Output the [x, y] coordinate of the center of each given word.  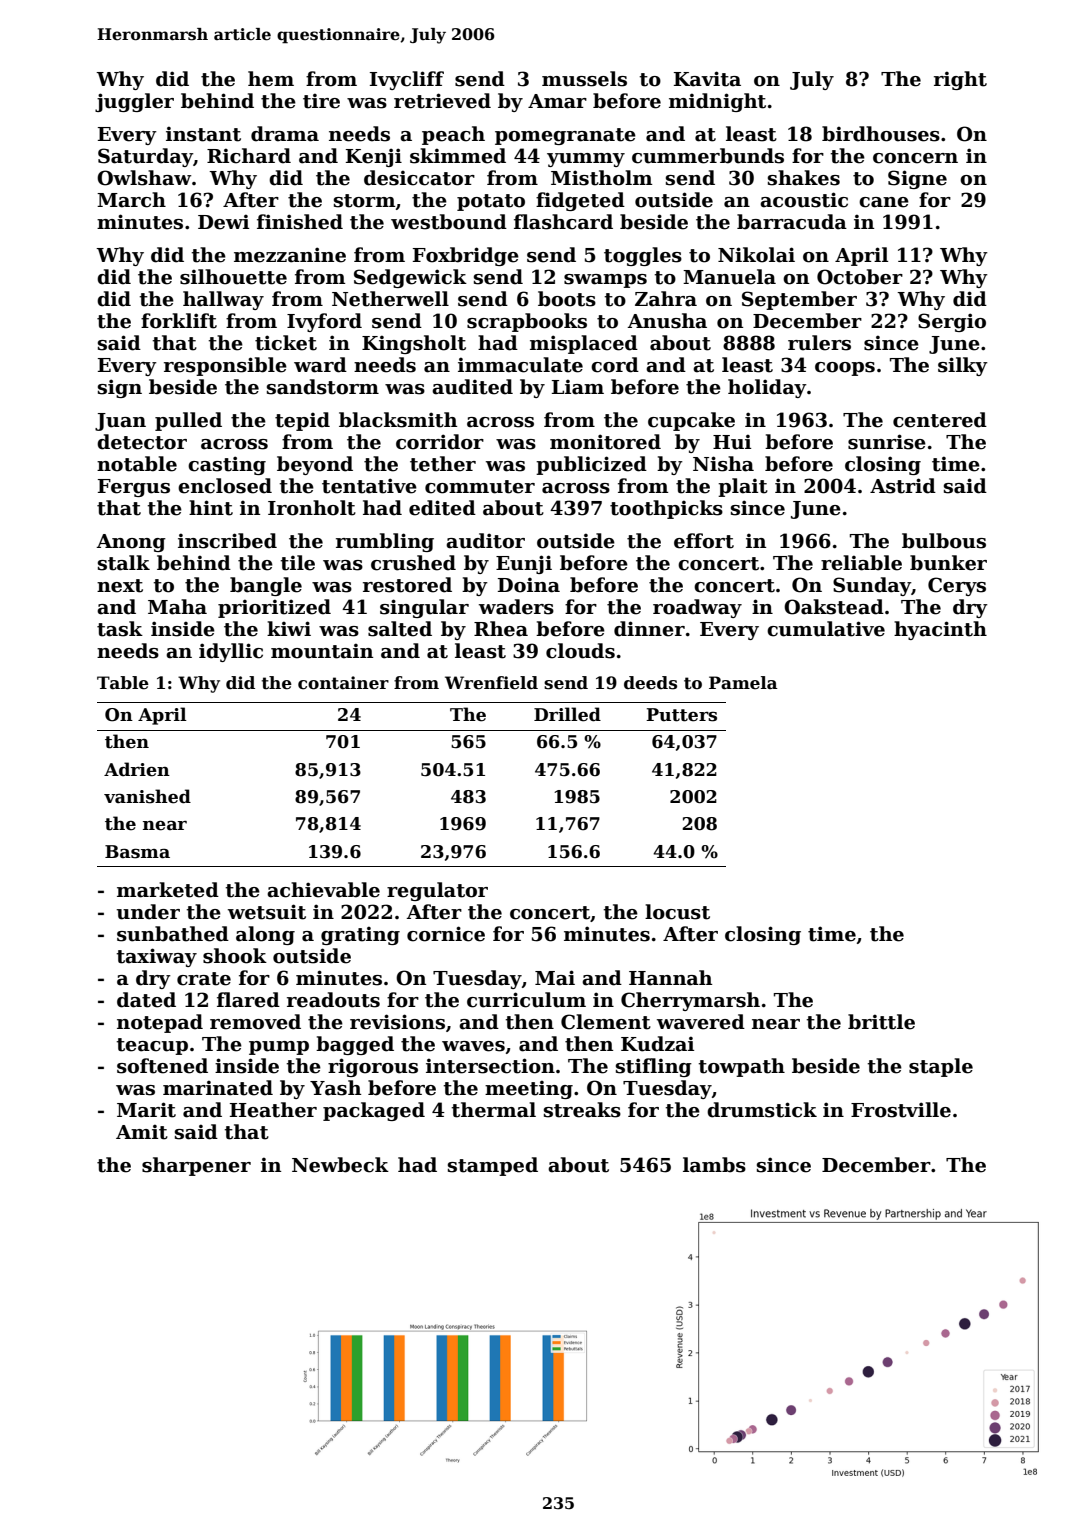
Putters [681, 715]
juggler [134, 102]
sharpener [196, 1166]
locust [677, 912]
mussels [584, 79]
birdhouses [881, 134]
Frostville [901, 1110]
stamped [493, 1166]
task [120, 629]
